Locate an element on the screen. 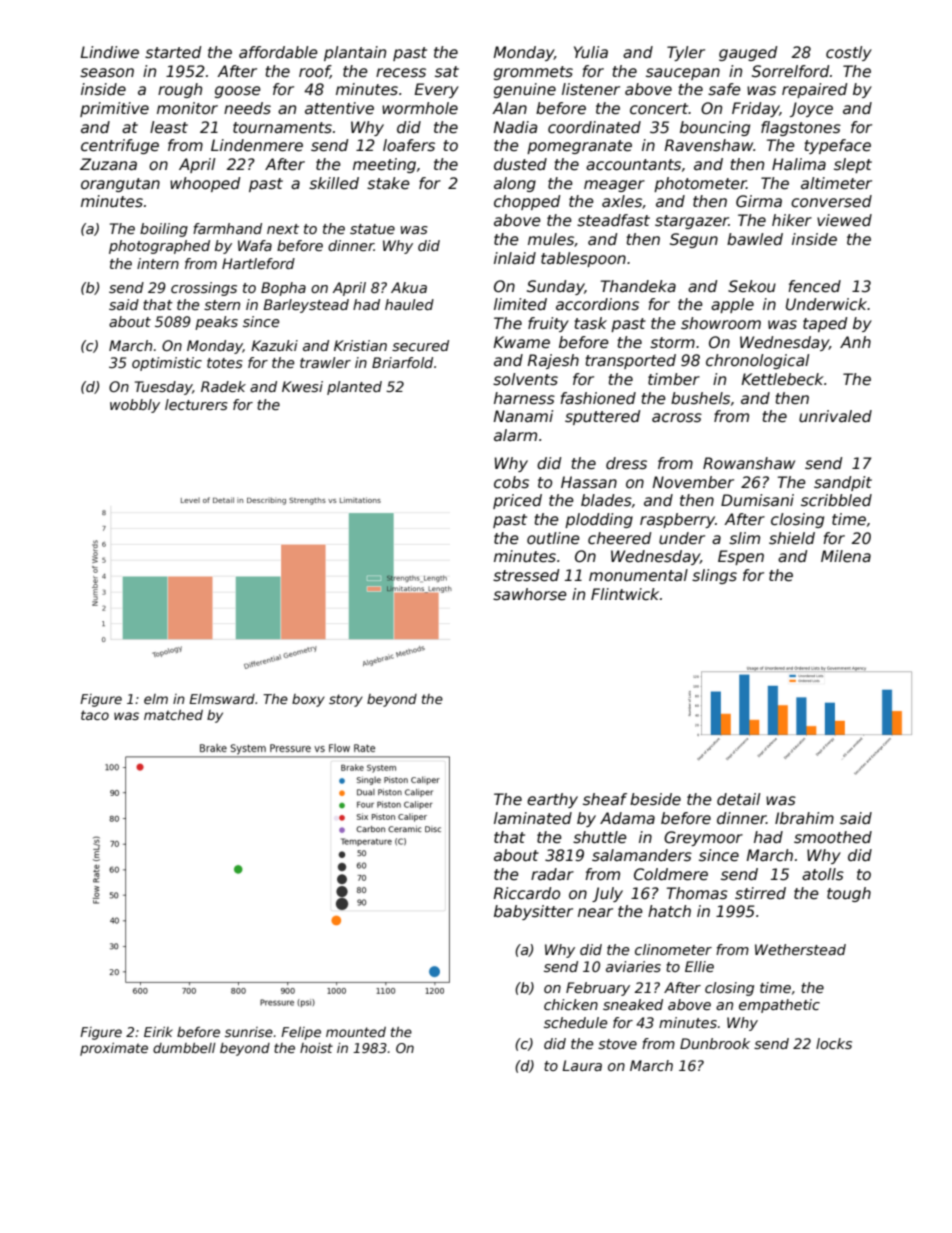 This screenshot has height=1233, width=952. Elmsward is located at coordinates (222, 699).
